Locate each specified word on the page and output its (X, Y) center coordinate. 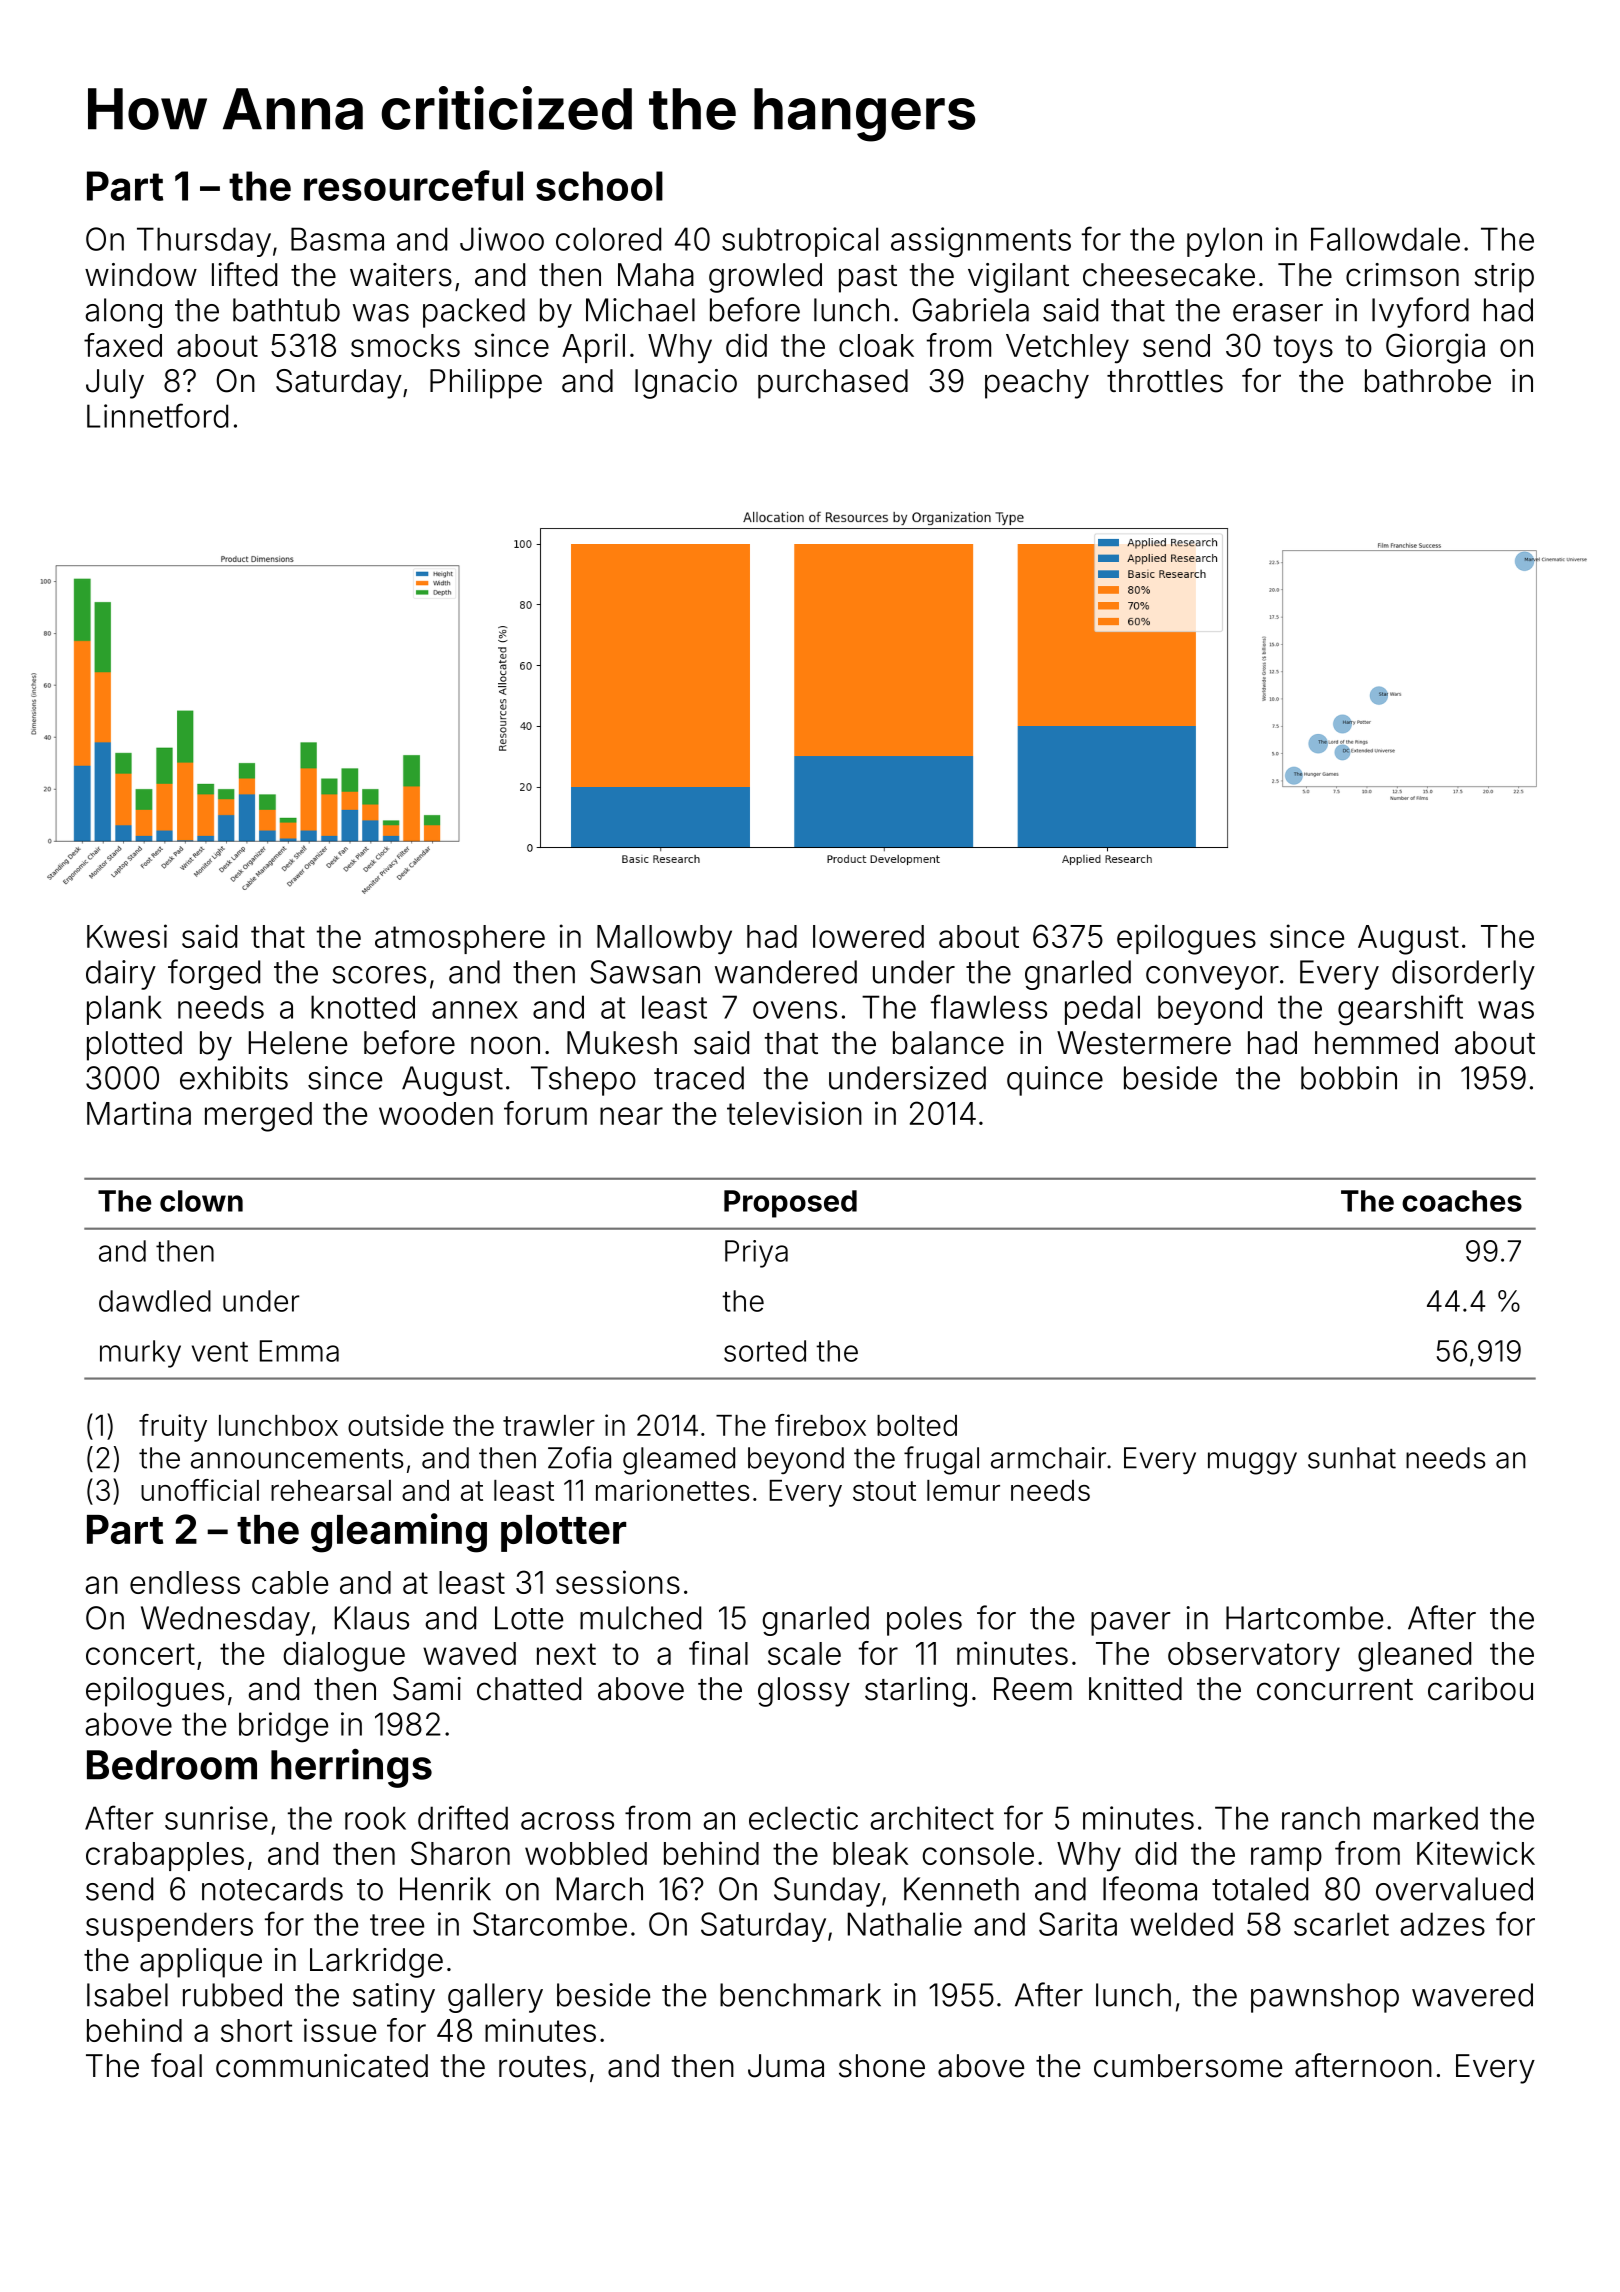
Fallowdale (1385, 239)
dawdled (155, 1301)
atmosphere (460, 939)
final (718, 1653)
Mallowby (664, 939)
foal (176, 2065)
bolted (917, 1425)
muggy (1252, 1463)
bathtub (286, 310)
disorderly (1463, 975)
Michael (640, 310)
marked (1426, 1818)
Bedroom (172, 1765)
